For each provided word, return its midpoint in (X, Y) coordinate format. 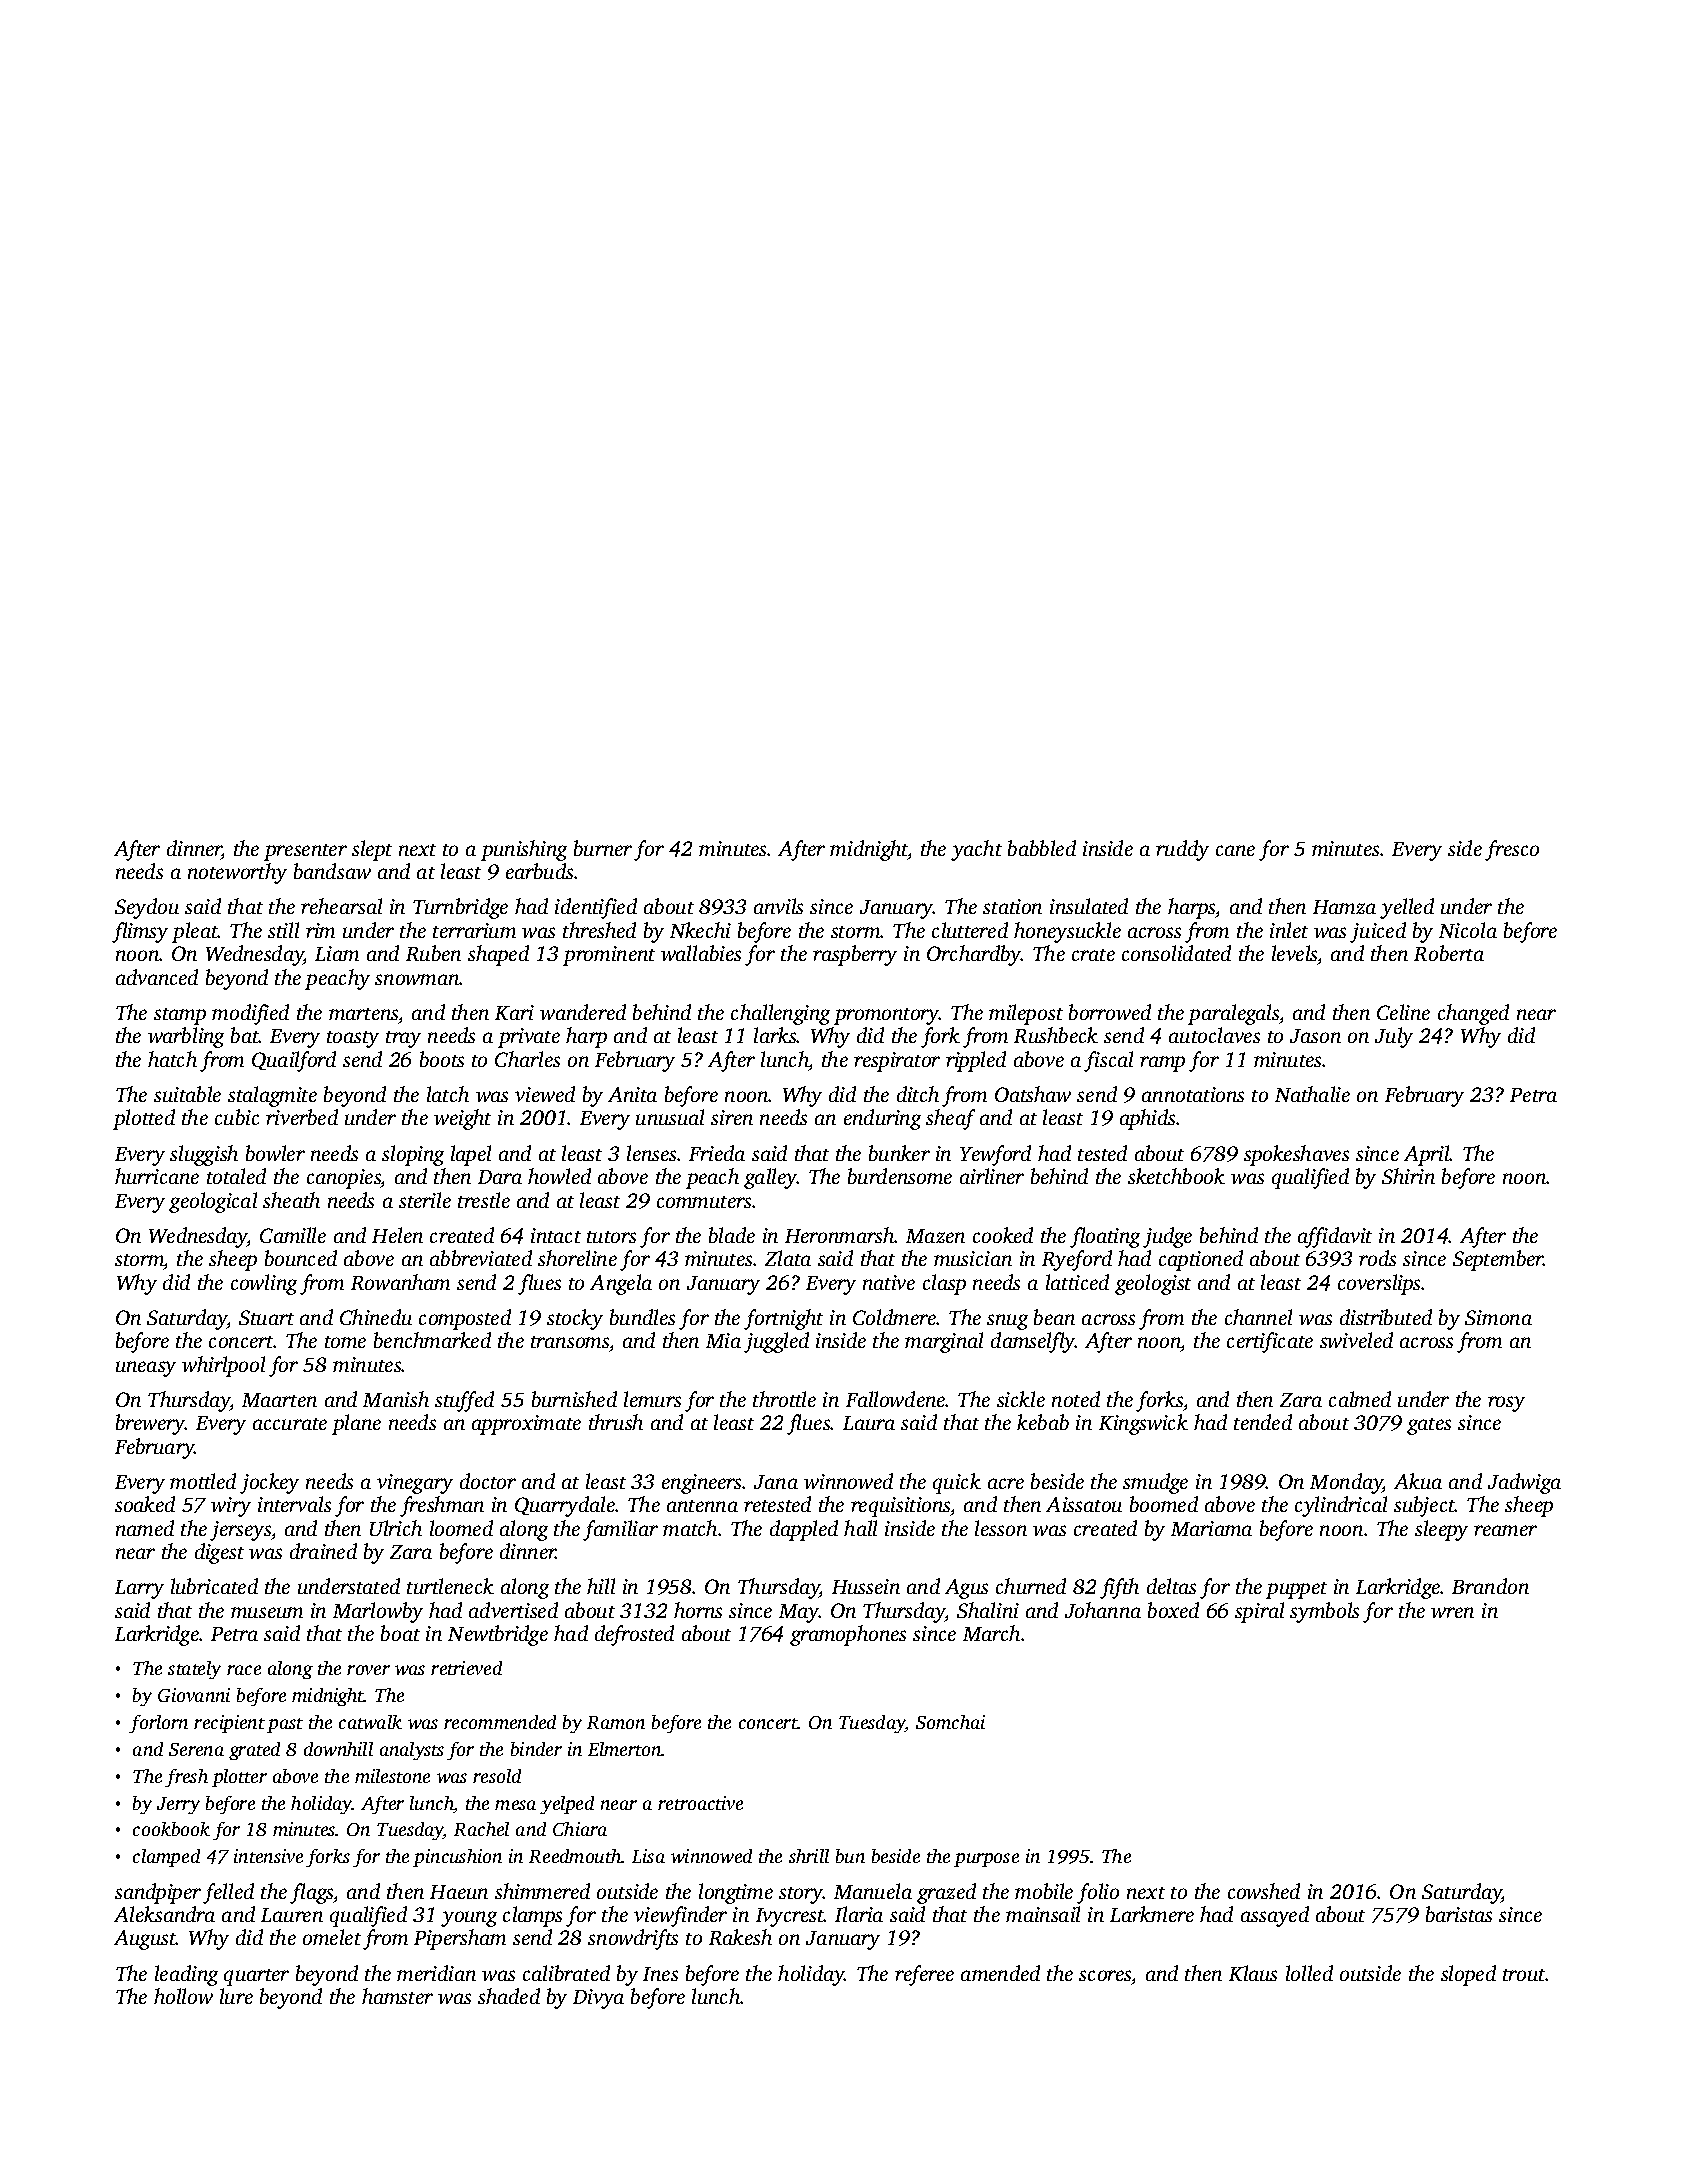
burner (603, 848)
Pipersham (460, 1939)
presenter (305, 852)
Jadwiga (1524, 1483)
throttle (784, 1399)
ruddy (1182, 850)
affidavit (1335, 1237)
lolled (1309, 1973)
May (799, 1613)
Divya (598, 1999)
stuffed (464, 1401)
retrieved (466, 1668)
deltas (1171, 1586)
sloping (413, 1155)
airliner (992, 1176)
